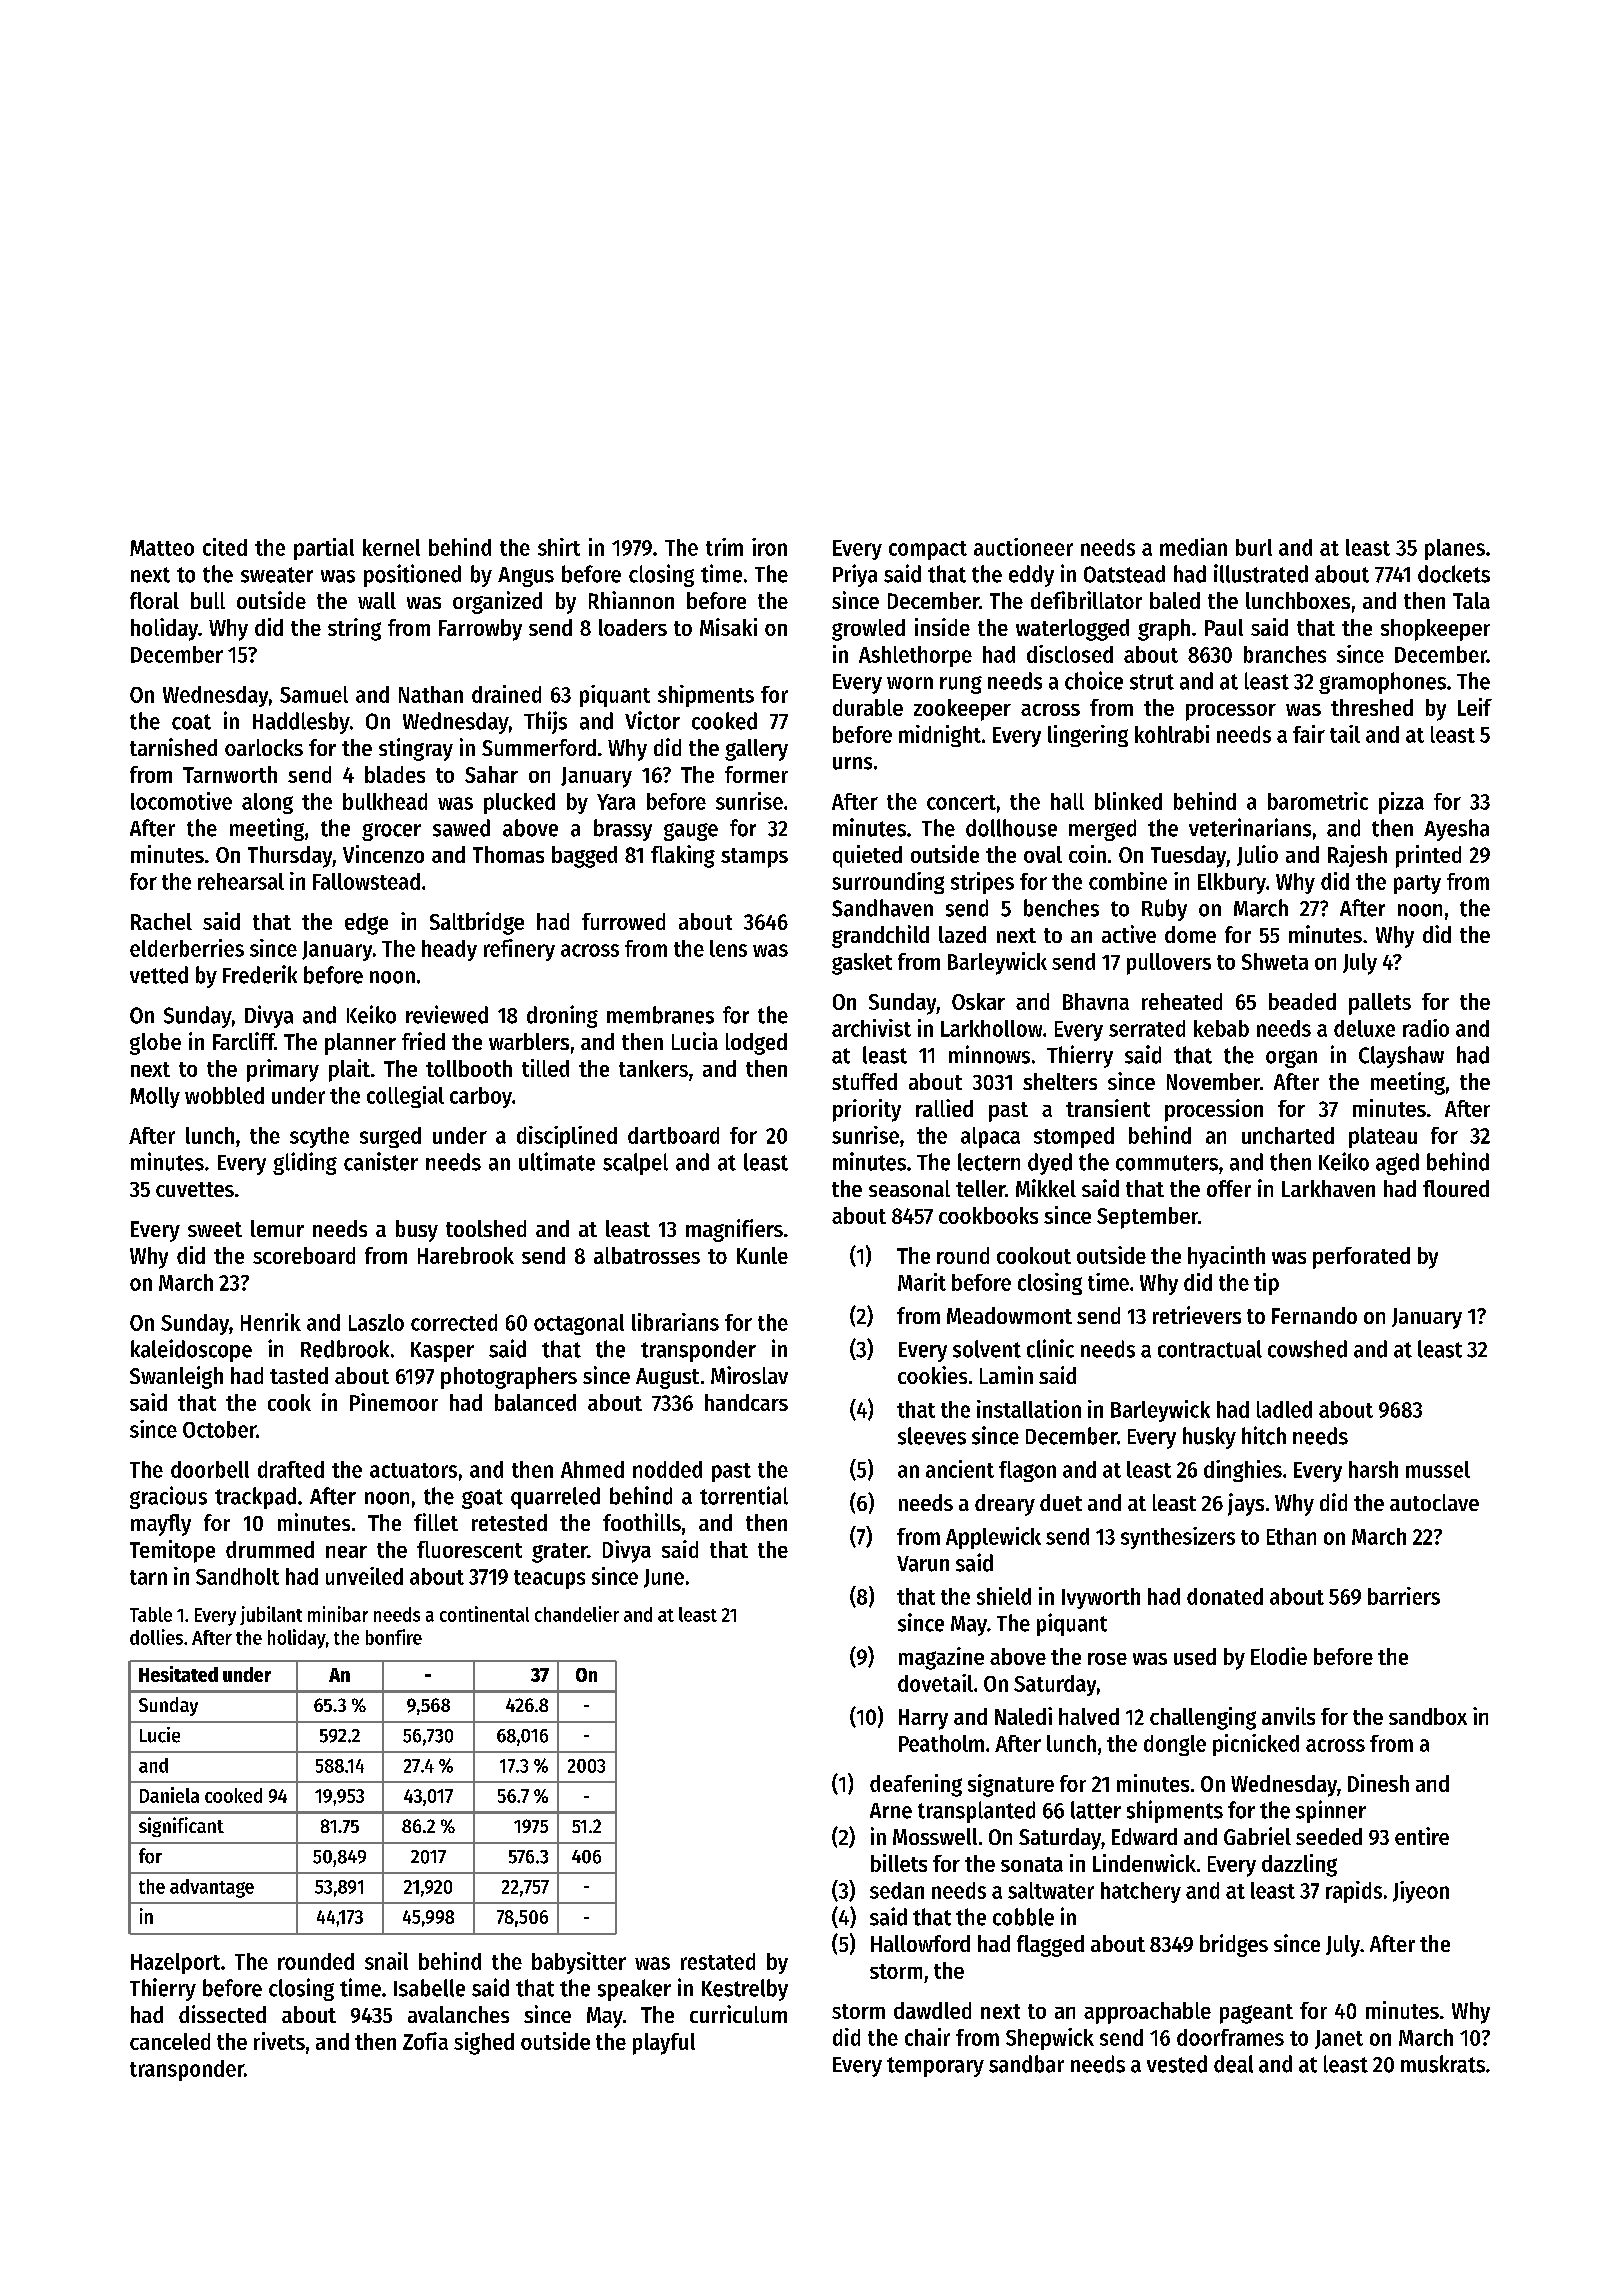 This page has height=2292, width=1620. Describe the element at coordinates (1141, 1892) in the page. I see `hatchery` at that location.
